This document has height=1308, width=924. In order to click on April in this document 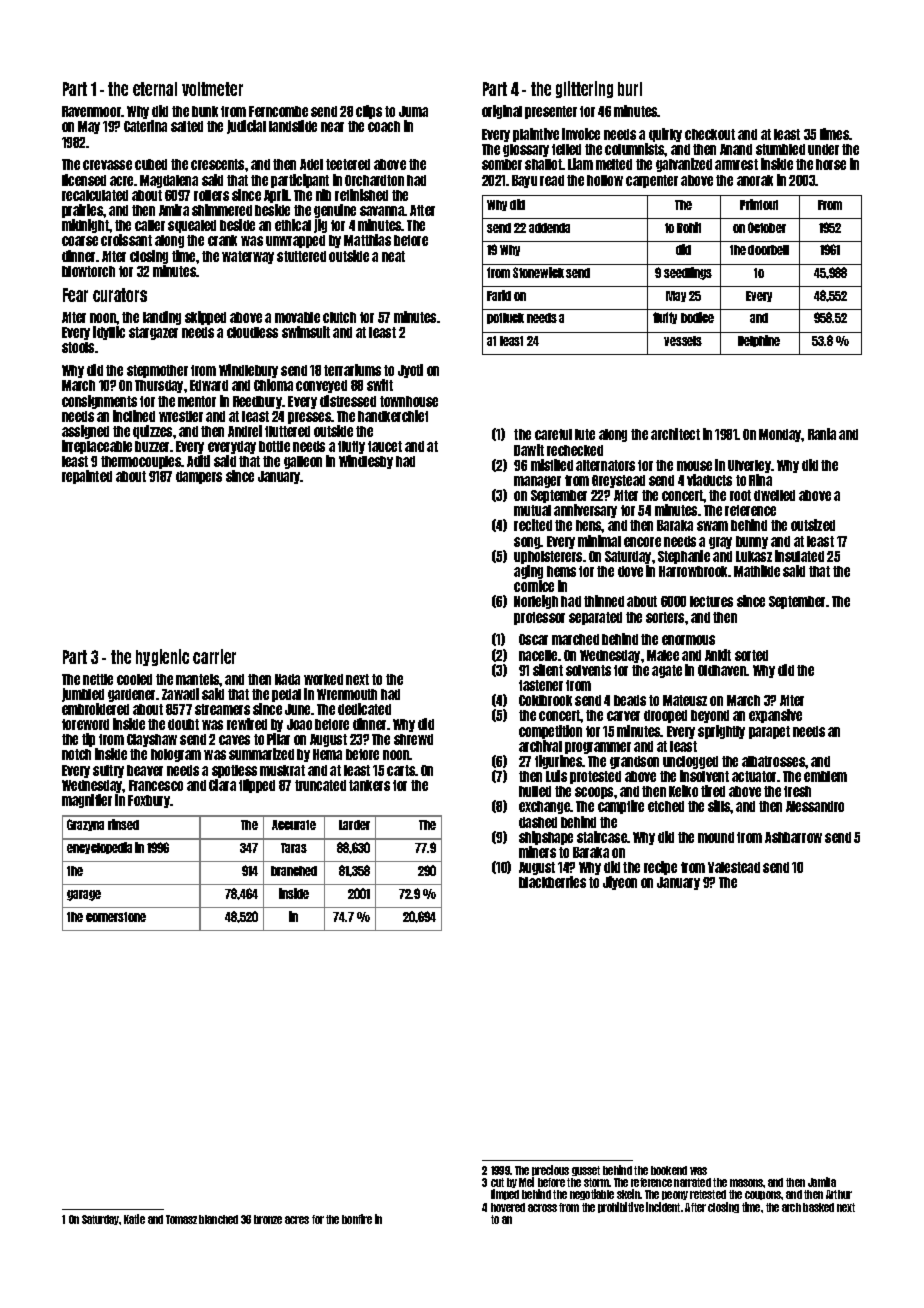, I will do `click(276, 196)`.
